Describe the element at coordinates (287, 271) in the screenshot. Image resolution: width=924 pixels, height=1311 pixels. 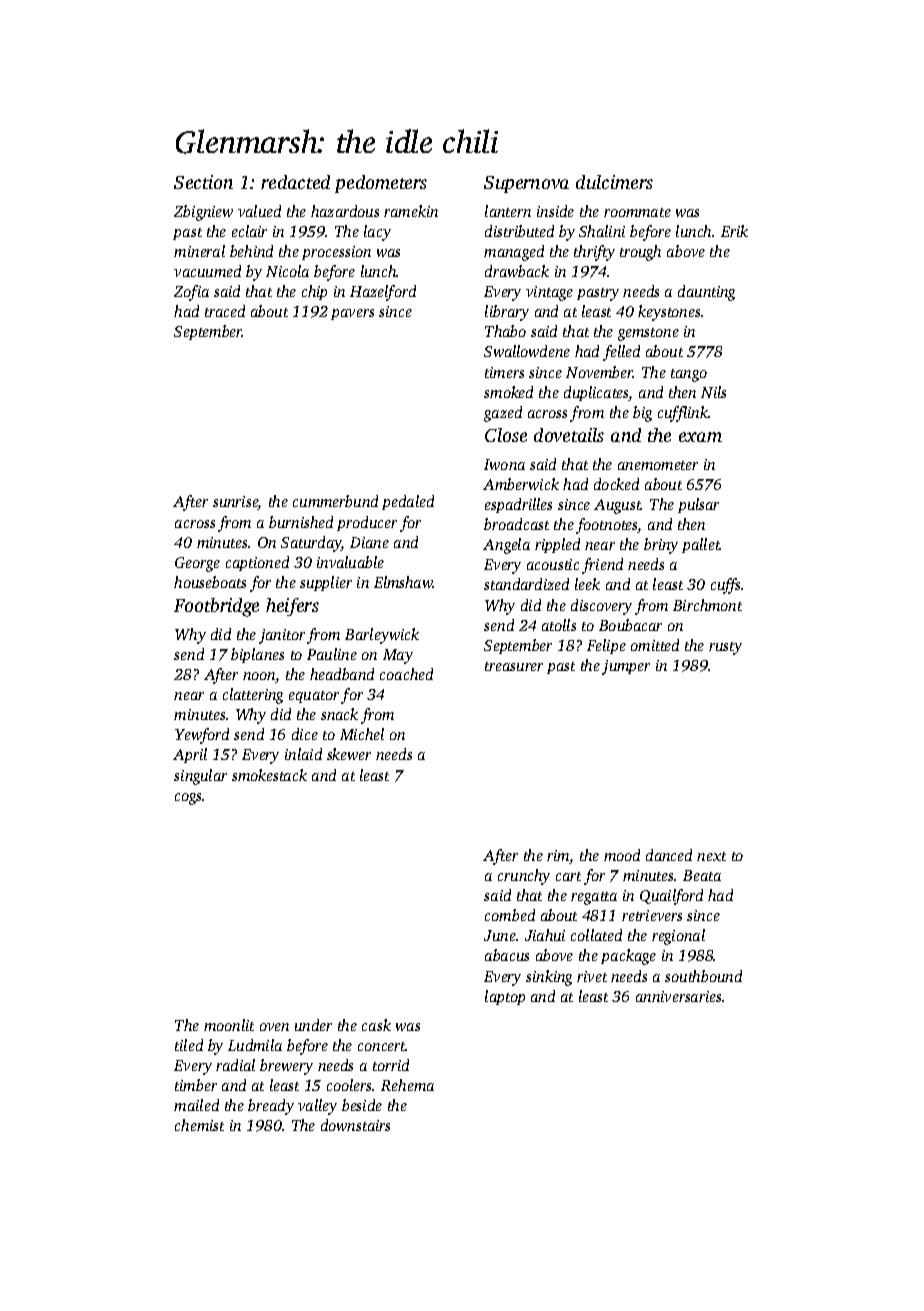
I see `Nicola` at that location.
